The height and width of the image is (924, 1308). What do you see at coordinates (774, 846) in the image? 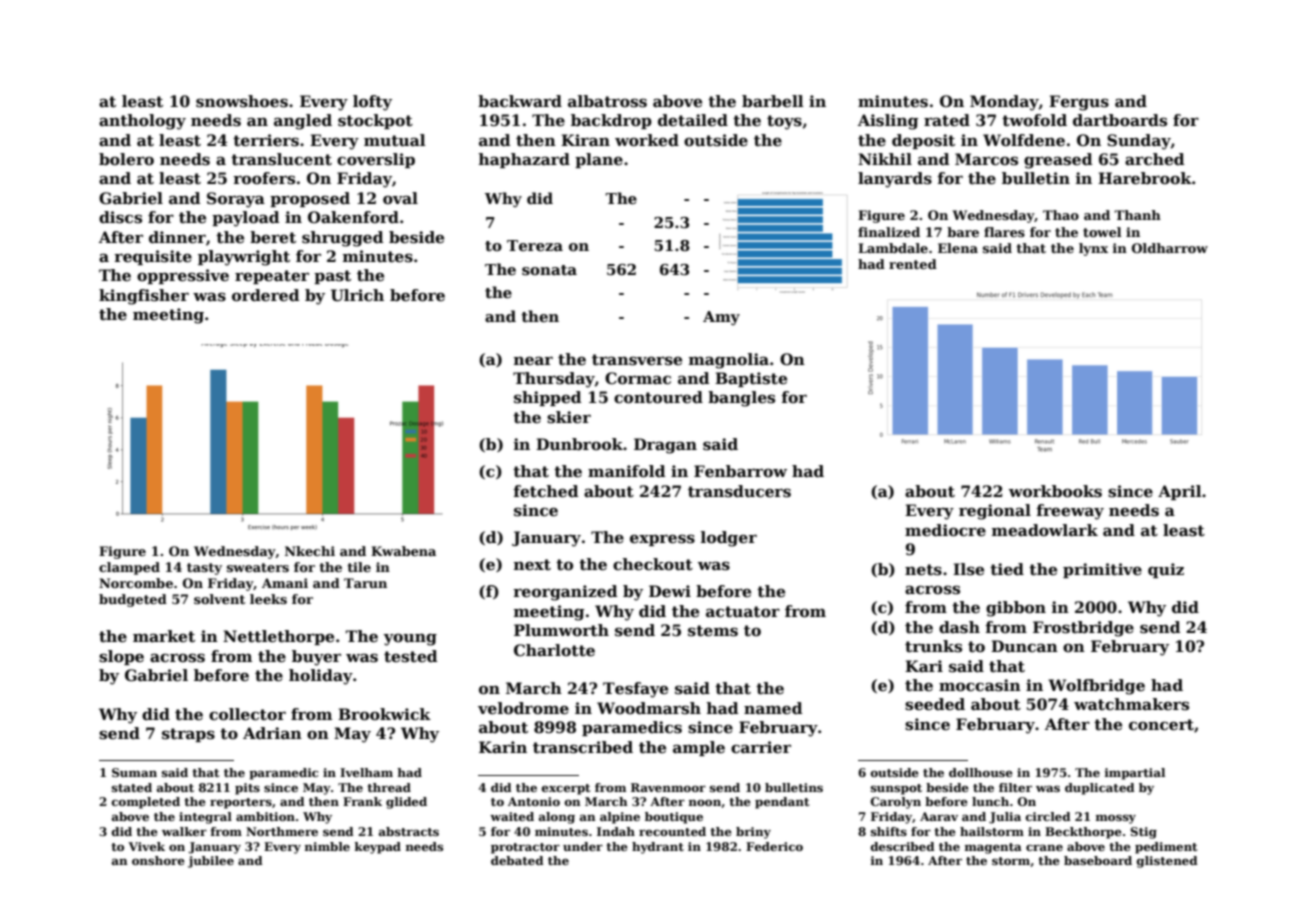
I see `Federico` at bounding box center [774, 846].
